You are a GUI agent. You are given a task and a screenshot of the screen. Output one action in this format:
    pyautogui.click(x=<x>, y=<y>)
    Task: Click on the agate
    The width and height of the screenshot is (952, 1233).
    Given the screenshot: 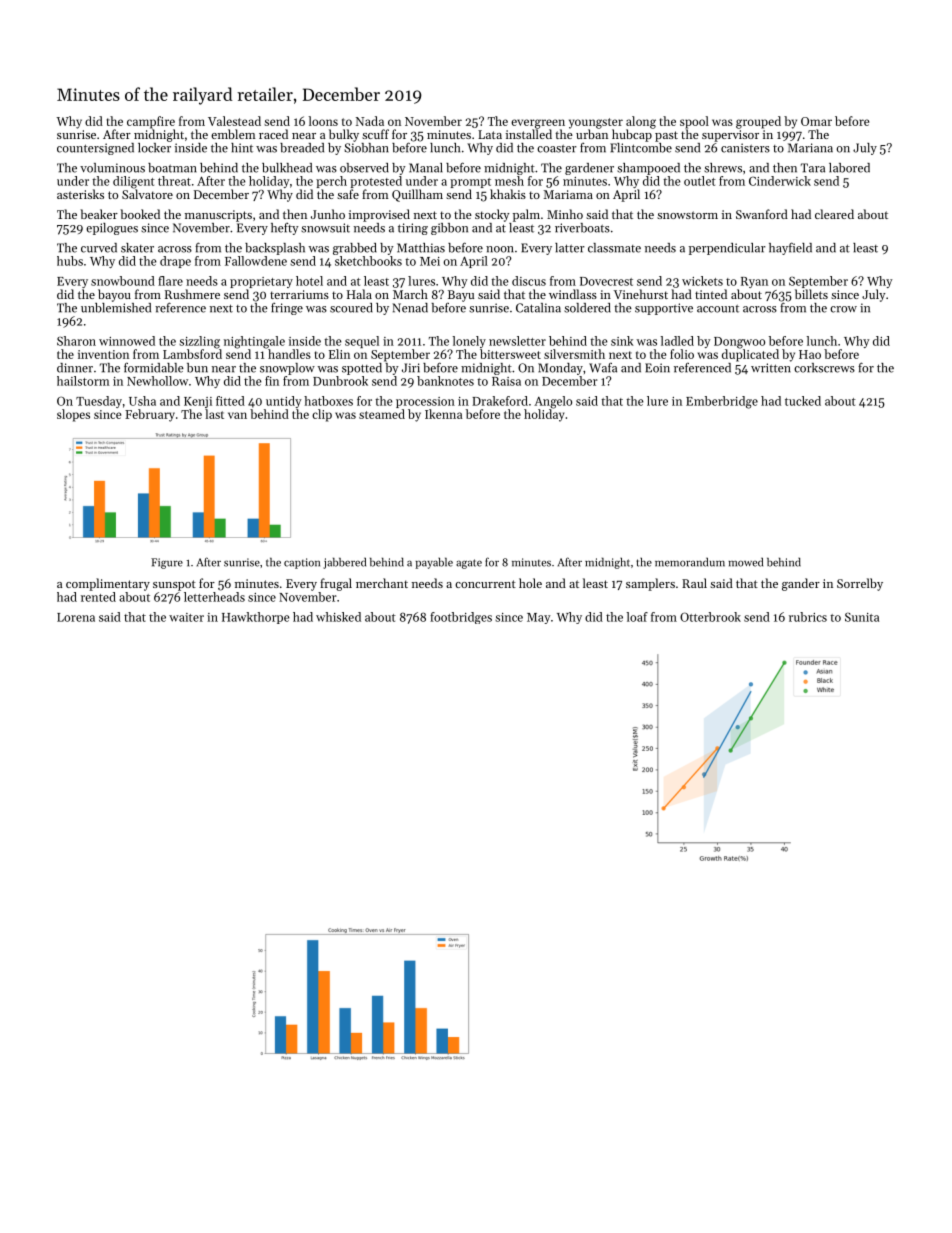 What is the action you would take?
    pyautogui.click(x=469, y=564)
